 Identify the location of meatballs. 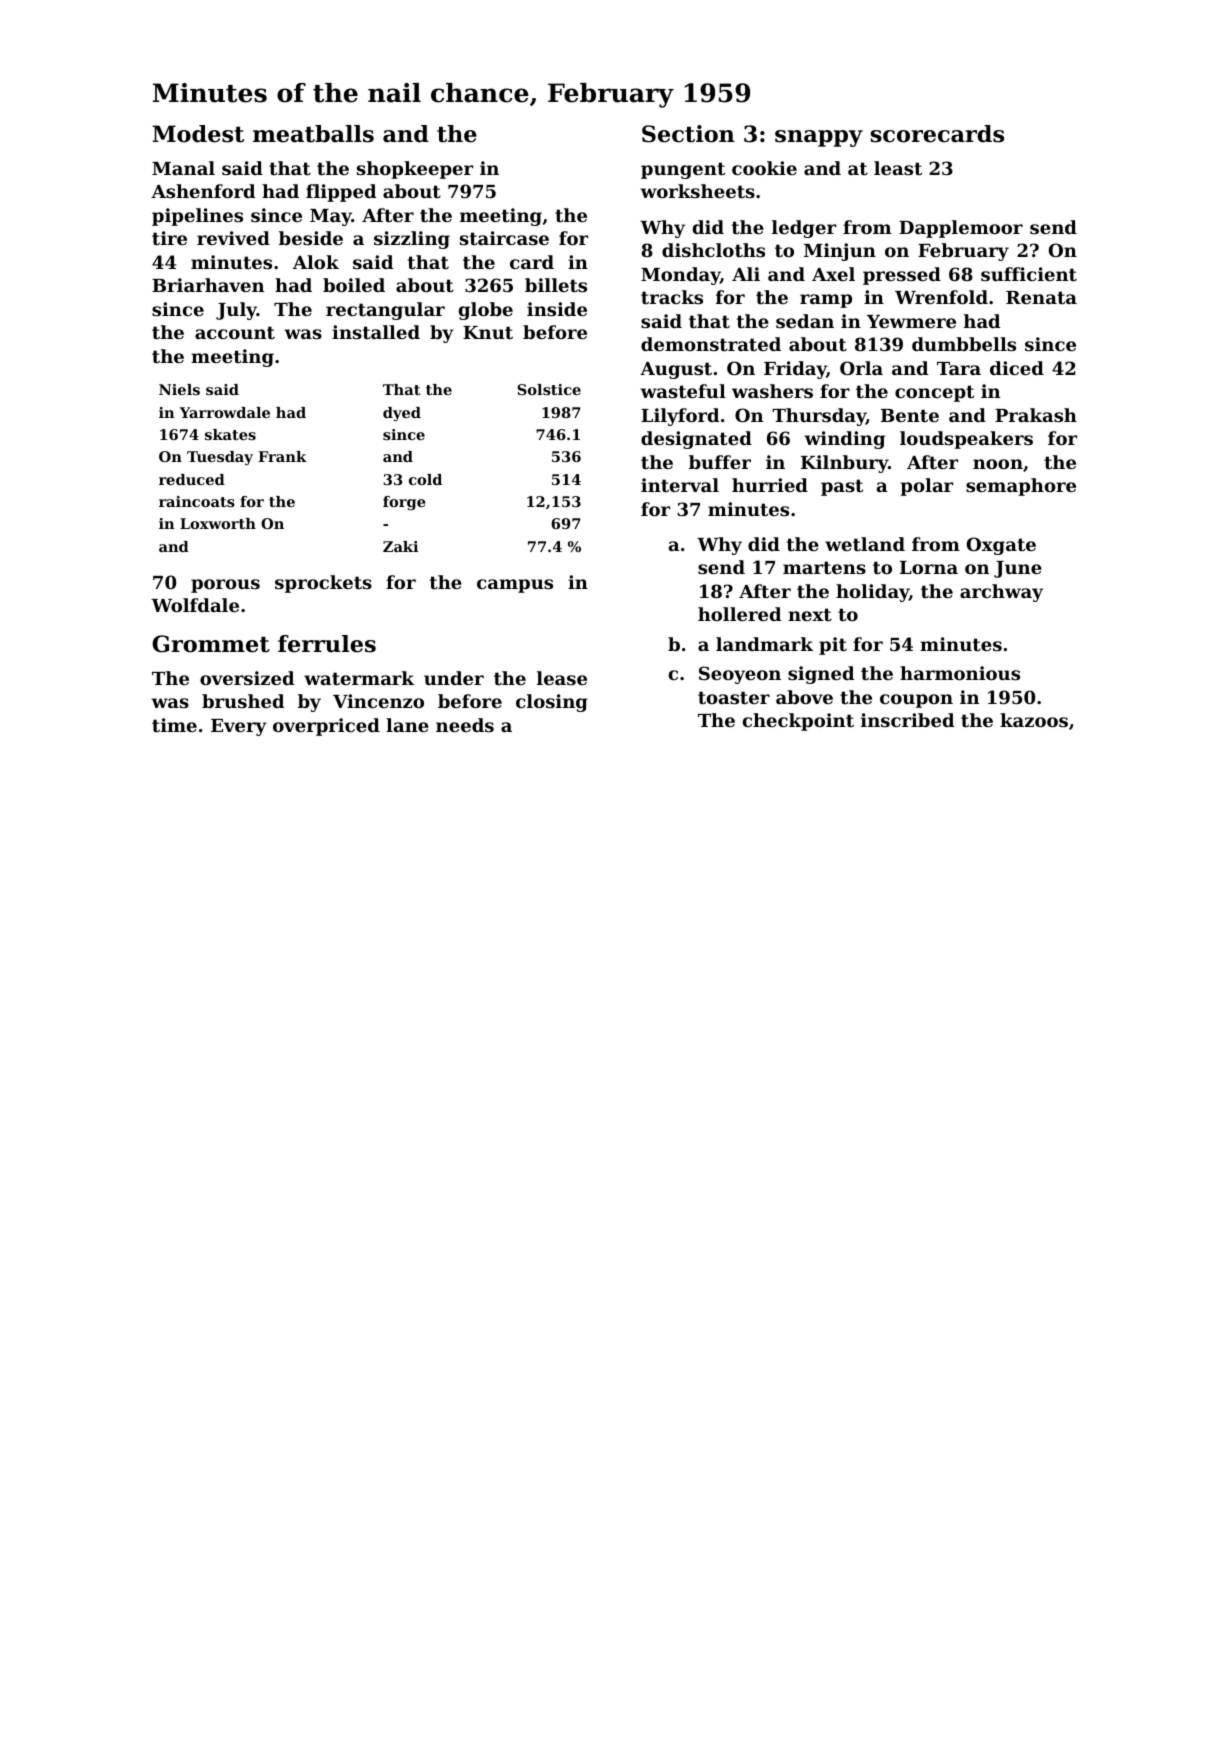
(313, 134).
